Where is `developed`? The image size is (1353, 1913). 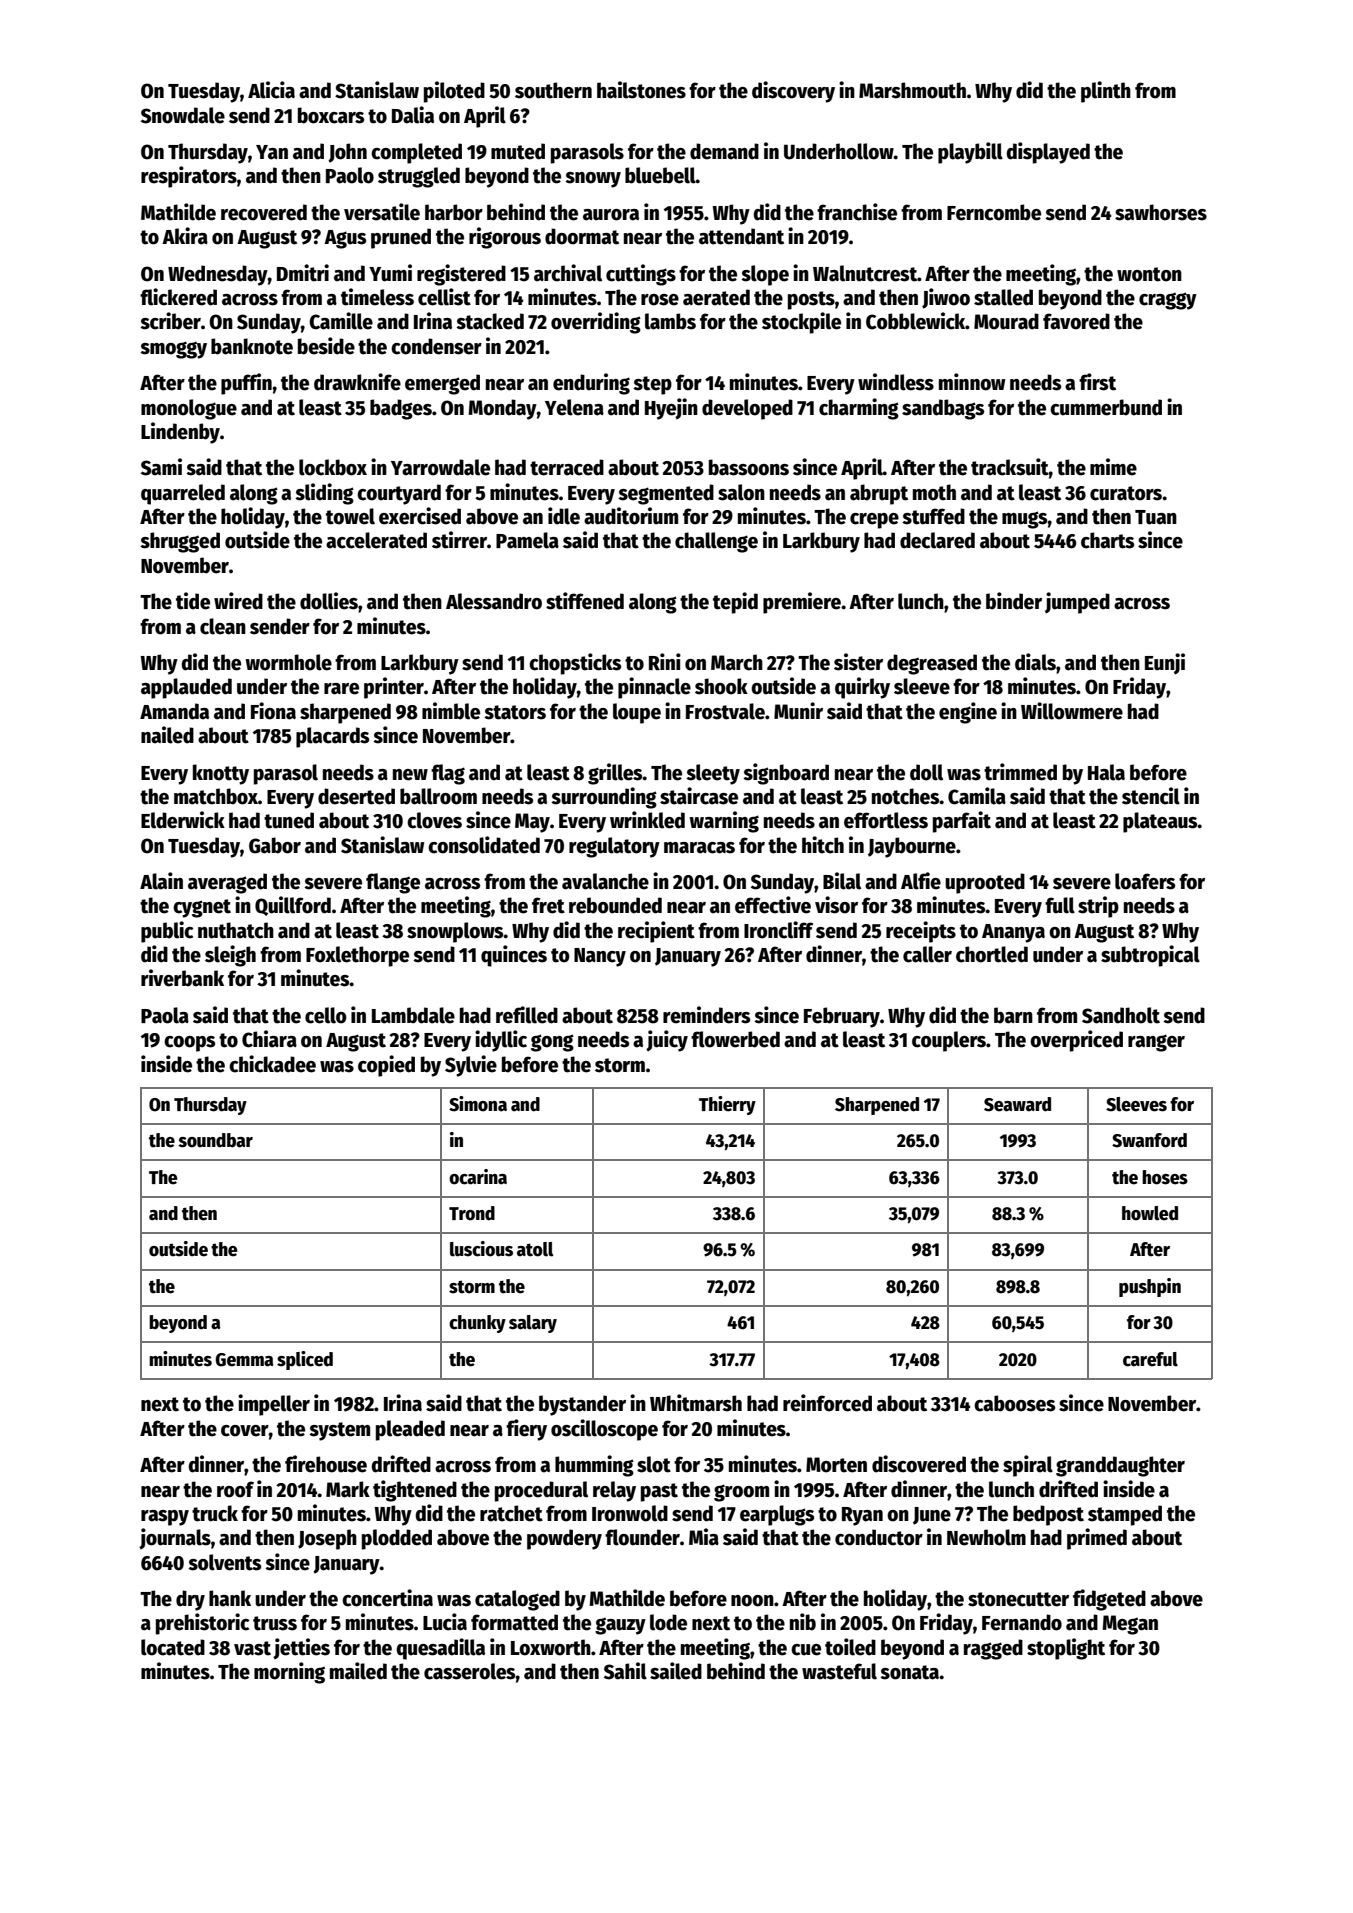 developed is located at coordinates (747, 409).
